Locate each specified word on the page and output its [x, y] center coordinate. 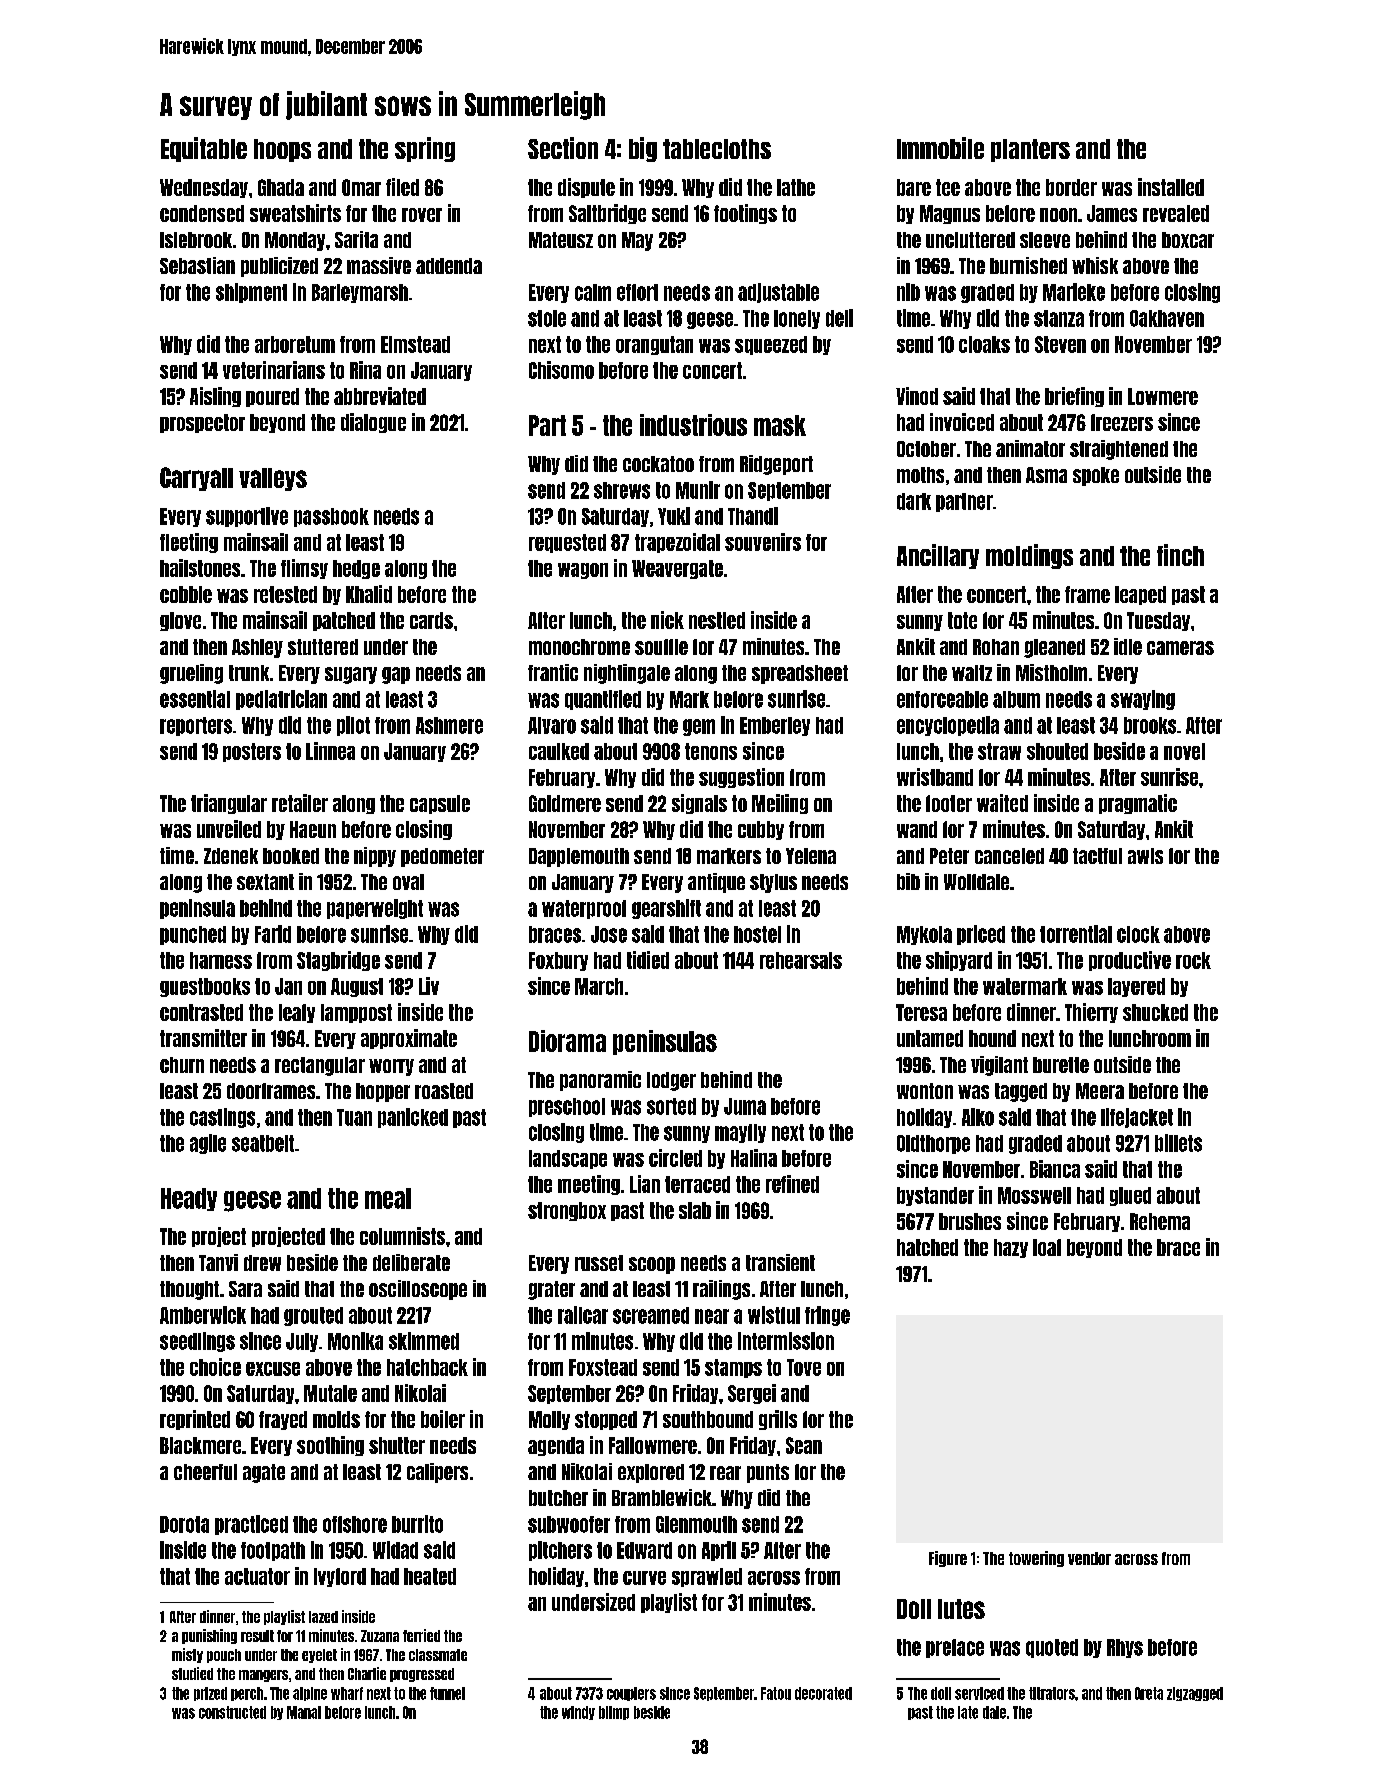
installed [1171, 187]
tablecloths [717, 149]
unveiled [229, 829]
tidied [648, 960]
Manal [304, 1712]
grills [778, 1420]
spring [425, 149]
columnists [402, 1236]
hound [992, 1038]
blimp [614, 1713]
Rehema [1160, 1221]
